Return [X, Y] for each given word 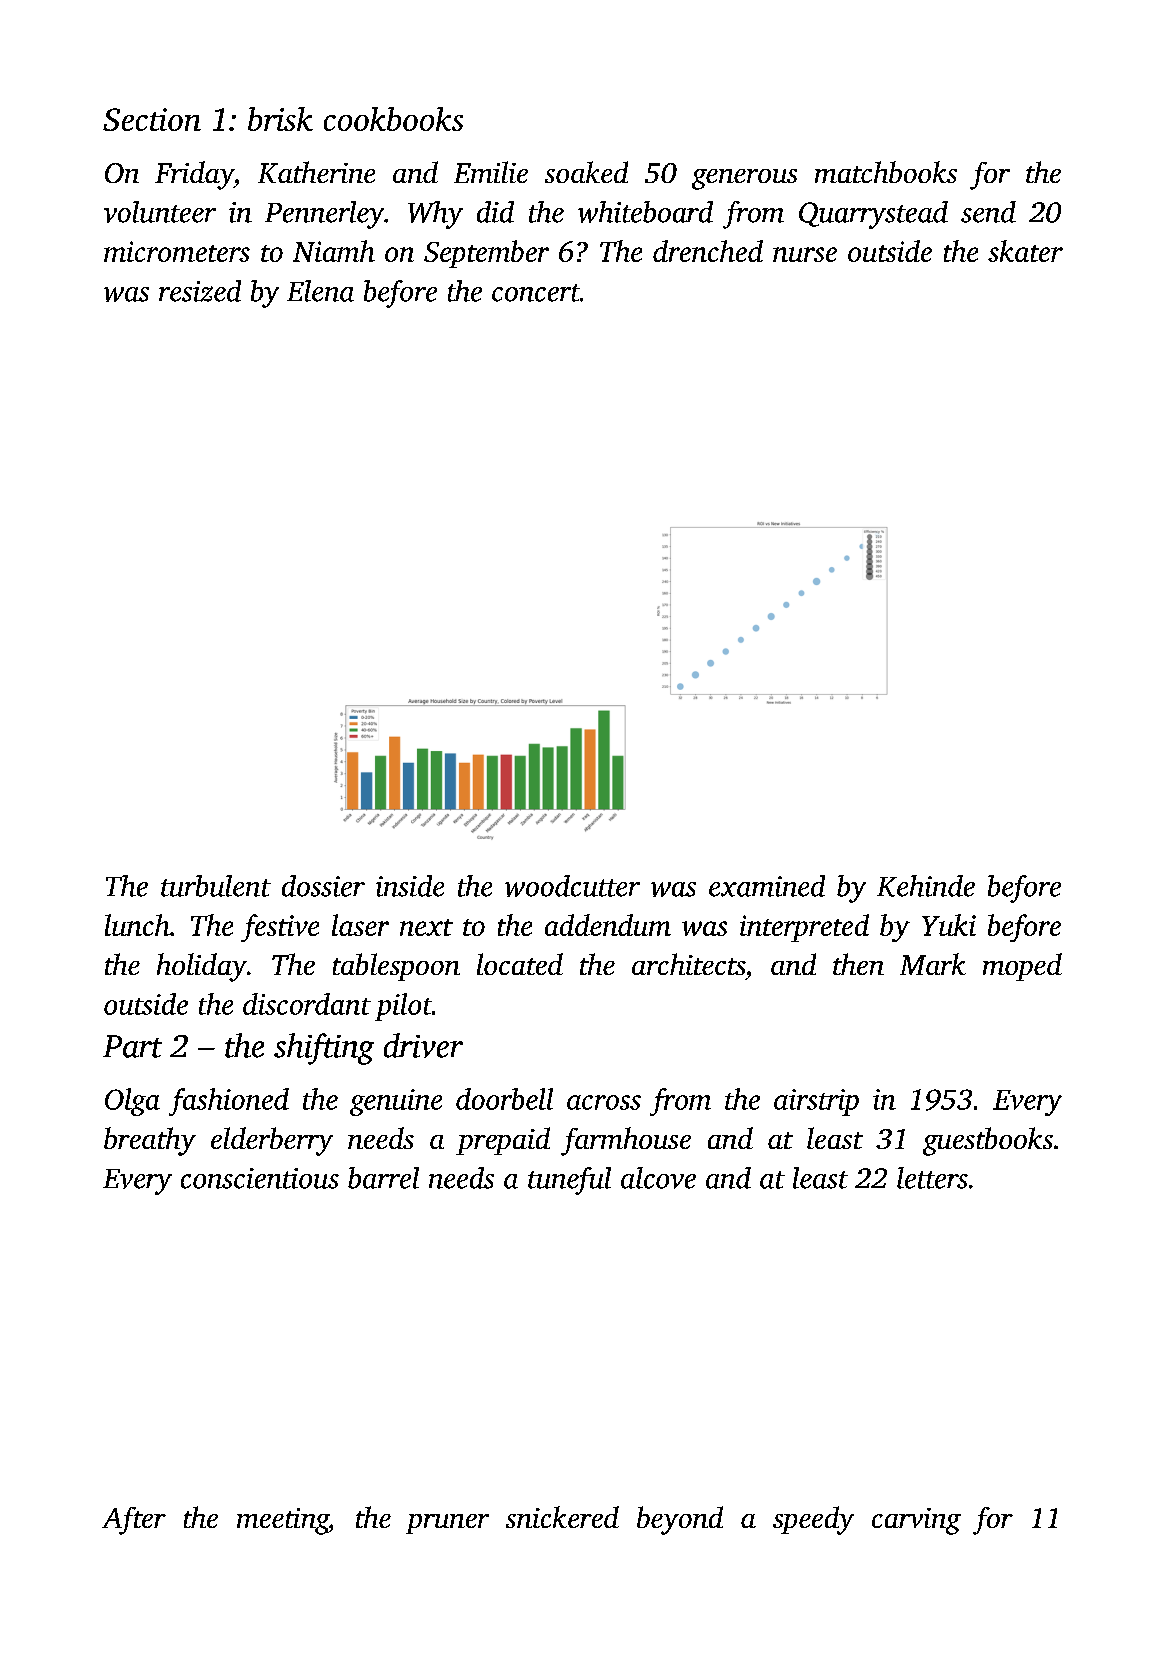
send [988, 212]
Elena [320, 291]
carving [916, 1521]
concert [536, 293]
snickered [562, 1517]
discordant [307, 1004]
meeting [283, 1521]
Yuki [949, 925]
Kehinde [926, 886]
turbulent [216, 886]
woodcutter [572, 886]
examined [767, 886]
